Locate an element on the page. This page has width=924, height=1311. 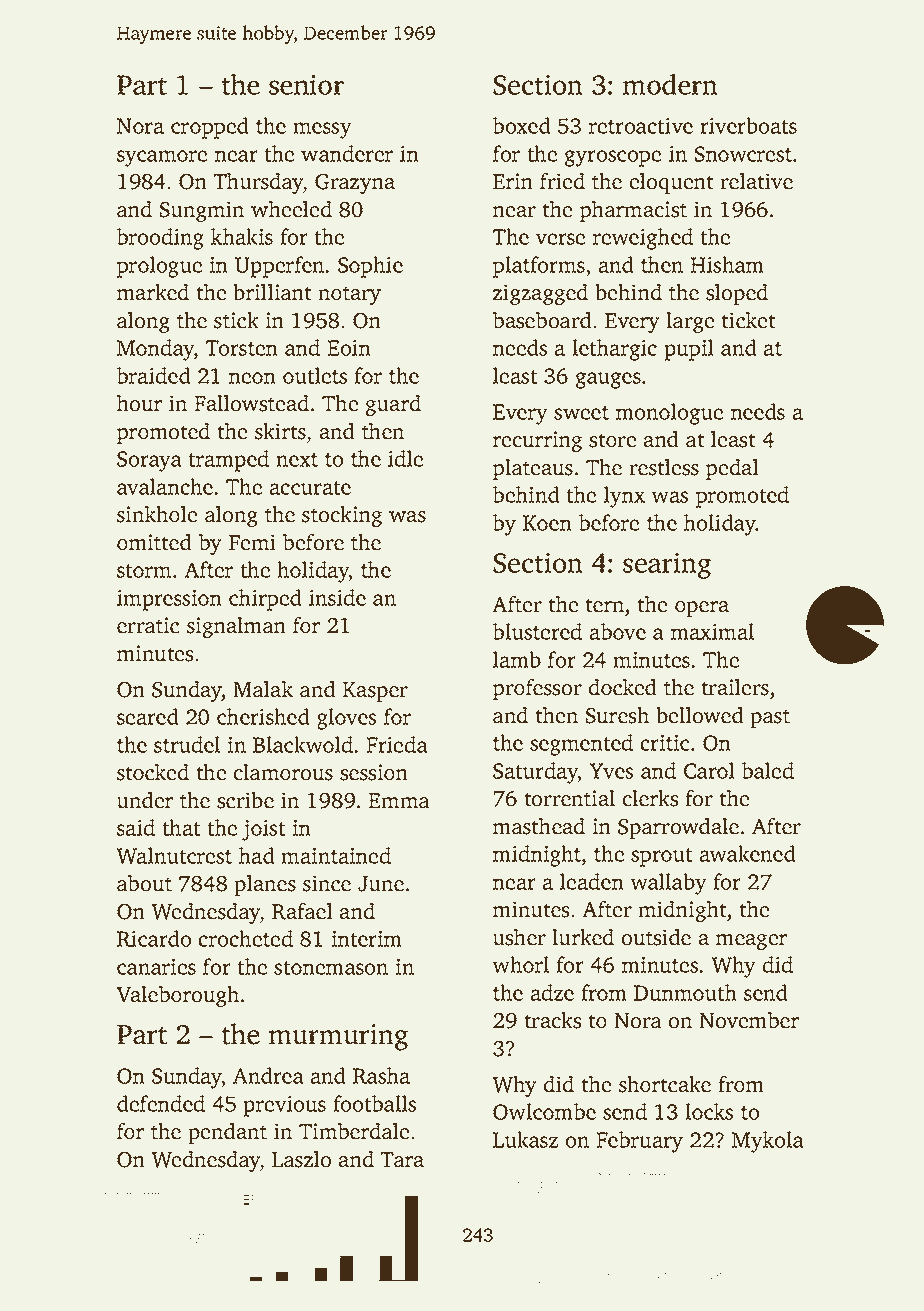
senior is located at coordinates (306, 84).
